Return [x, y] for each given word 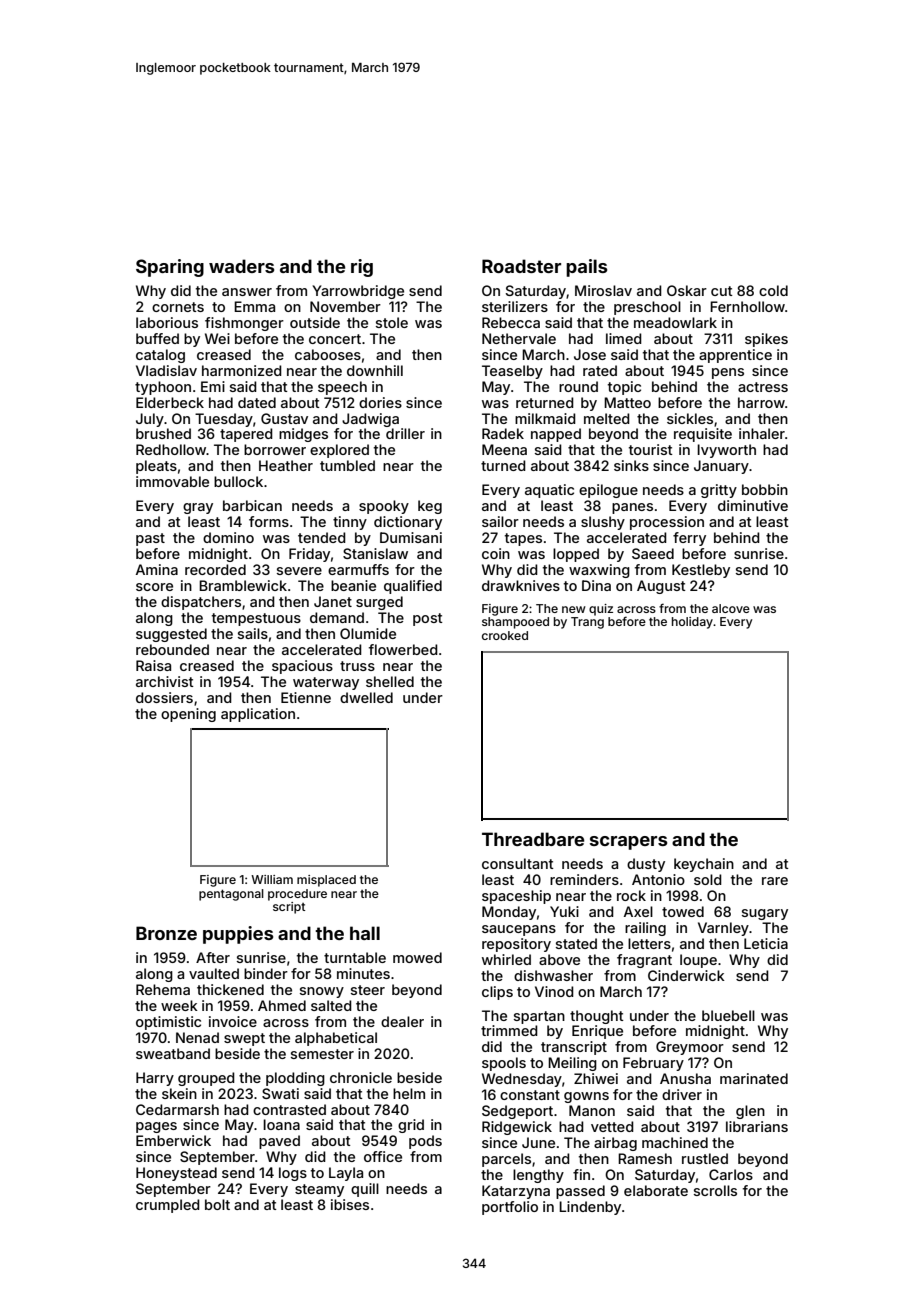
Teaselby [512, 372]
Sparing [170, 268]
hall [365, 933]
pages [156, 1127]
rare [775, 881]
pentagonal [231, 895]
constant [530, 1095]
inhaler [762, 433]
